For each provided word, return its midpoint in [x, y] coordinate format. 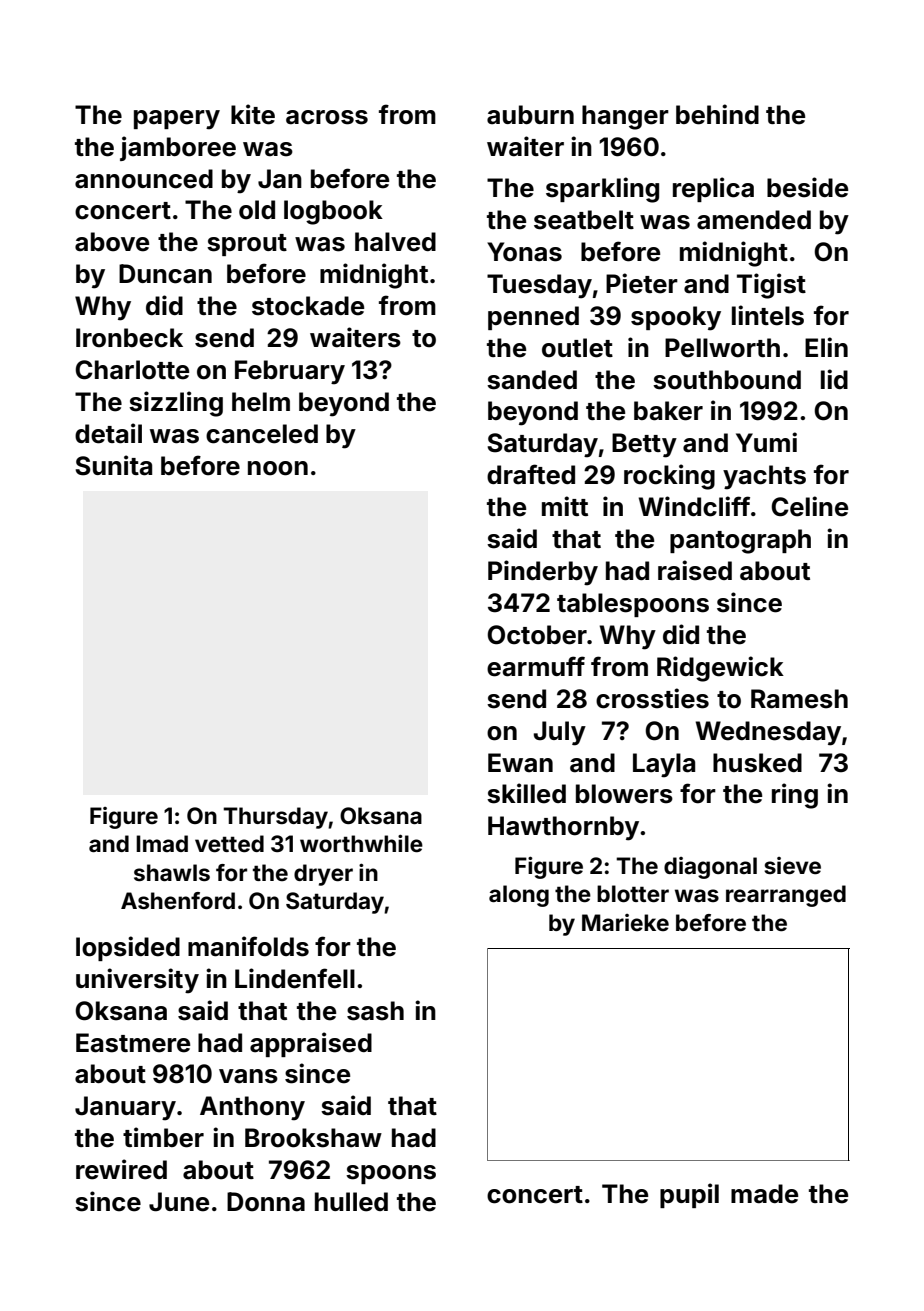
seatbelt [584, 220]
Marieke [625, 922]
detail [108, 433]
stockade [308, 306]
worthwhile [361, 843]
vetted [229, 843]
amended [754, 220]
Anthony [252, 1108]
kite [253, 114]
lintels [768, 315]
